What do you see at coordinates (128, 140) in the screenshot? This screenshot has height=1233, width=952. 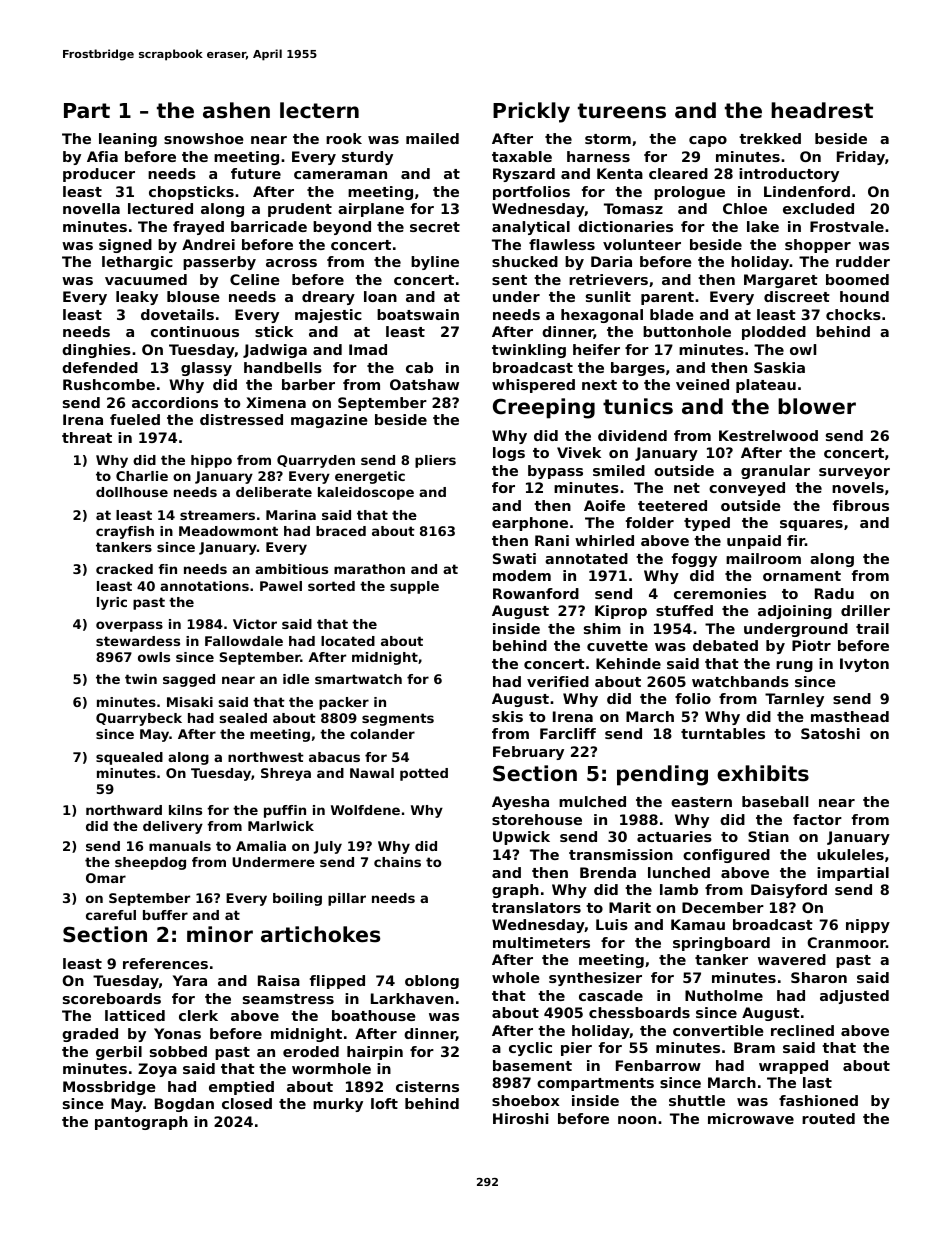 I see `leaning` at bounding box center [128, 140].
